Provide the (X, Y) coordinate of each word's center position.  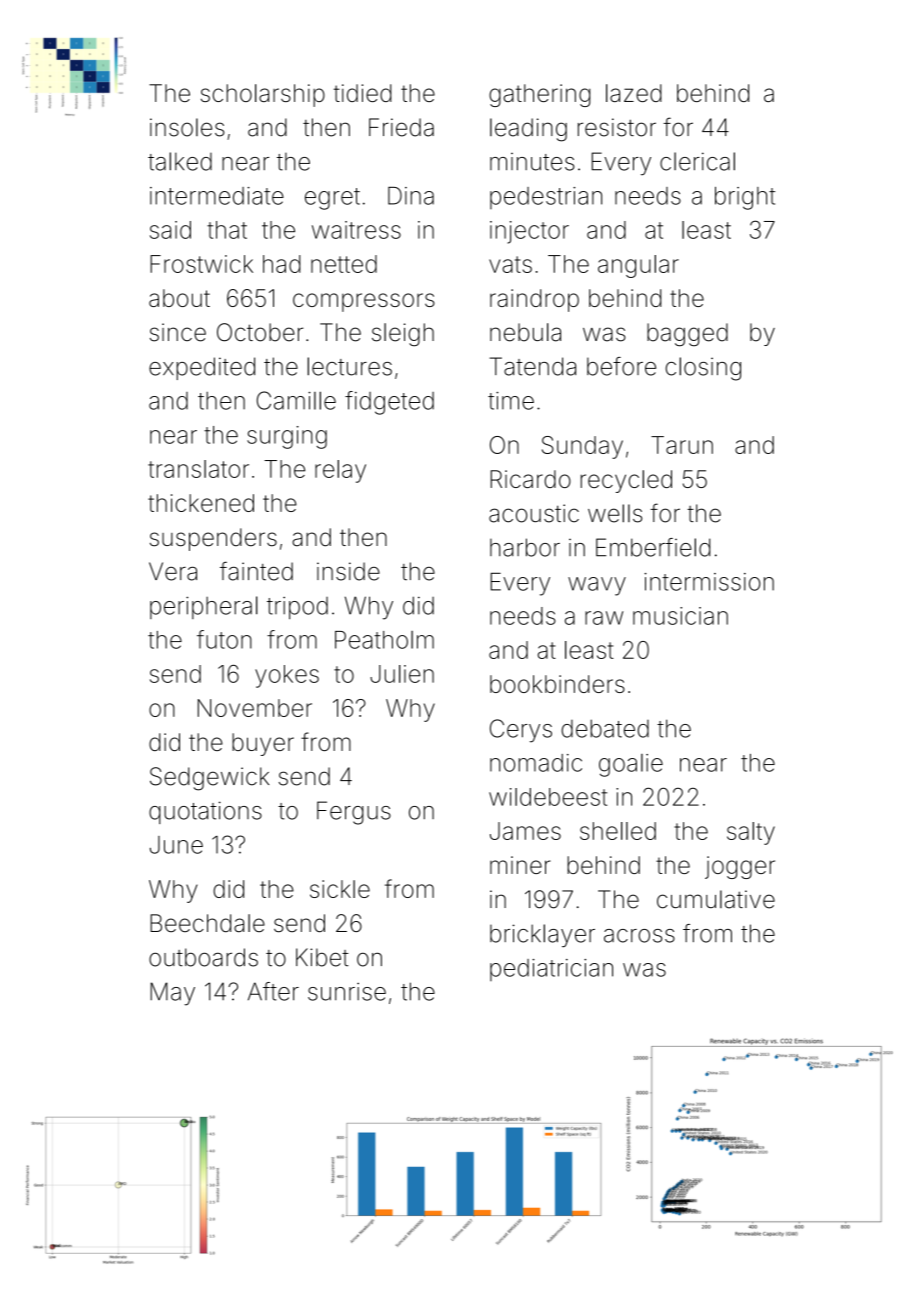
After (273, 991)
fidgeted (389, 403)
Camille (296, 400)
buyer (263, 744)
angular (638, 266)
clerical (697, 161)
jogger (740, 867)
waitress (356, 230)
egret (332, 199)
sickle (340, 889)
